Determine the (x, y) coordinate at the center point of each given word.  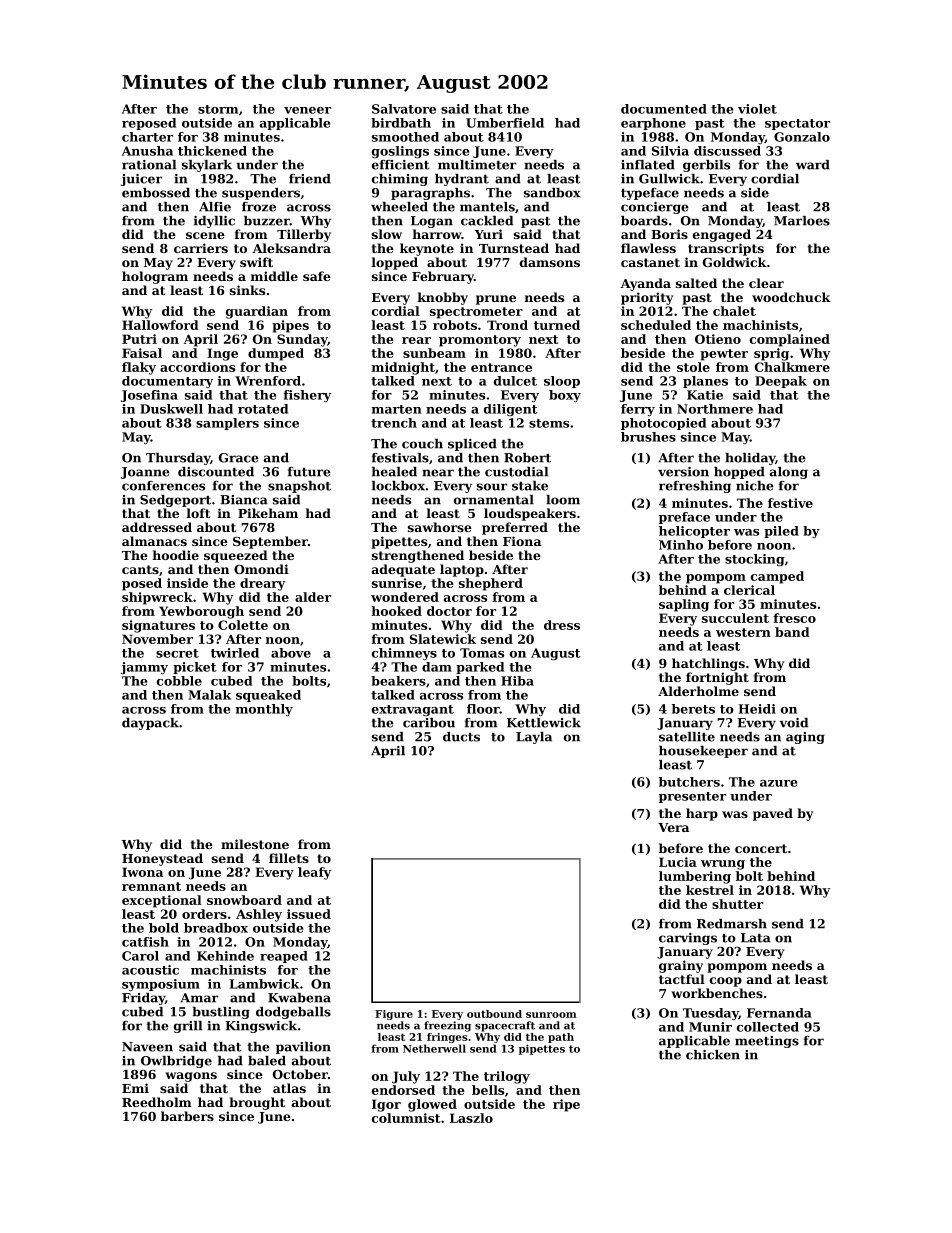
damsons (550, 262)
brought (257, 1103)
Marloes (802, 221)
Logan (432, 222)
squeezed (236, 556)
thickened (212, 151)
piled (781, 532)
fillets (289, 858)
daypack (150, 724)
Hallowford (160, 325)
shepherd (491, 584)
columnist (406, 1118)
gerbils (706, 166)
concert (761, 848)
